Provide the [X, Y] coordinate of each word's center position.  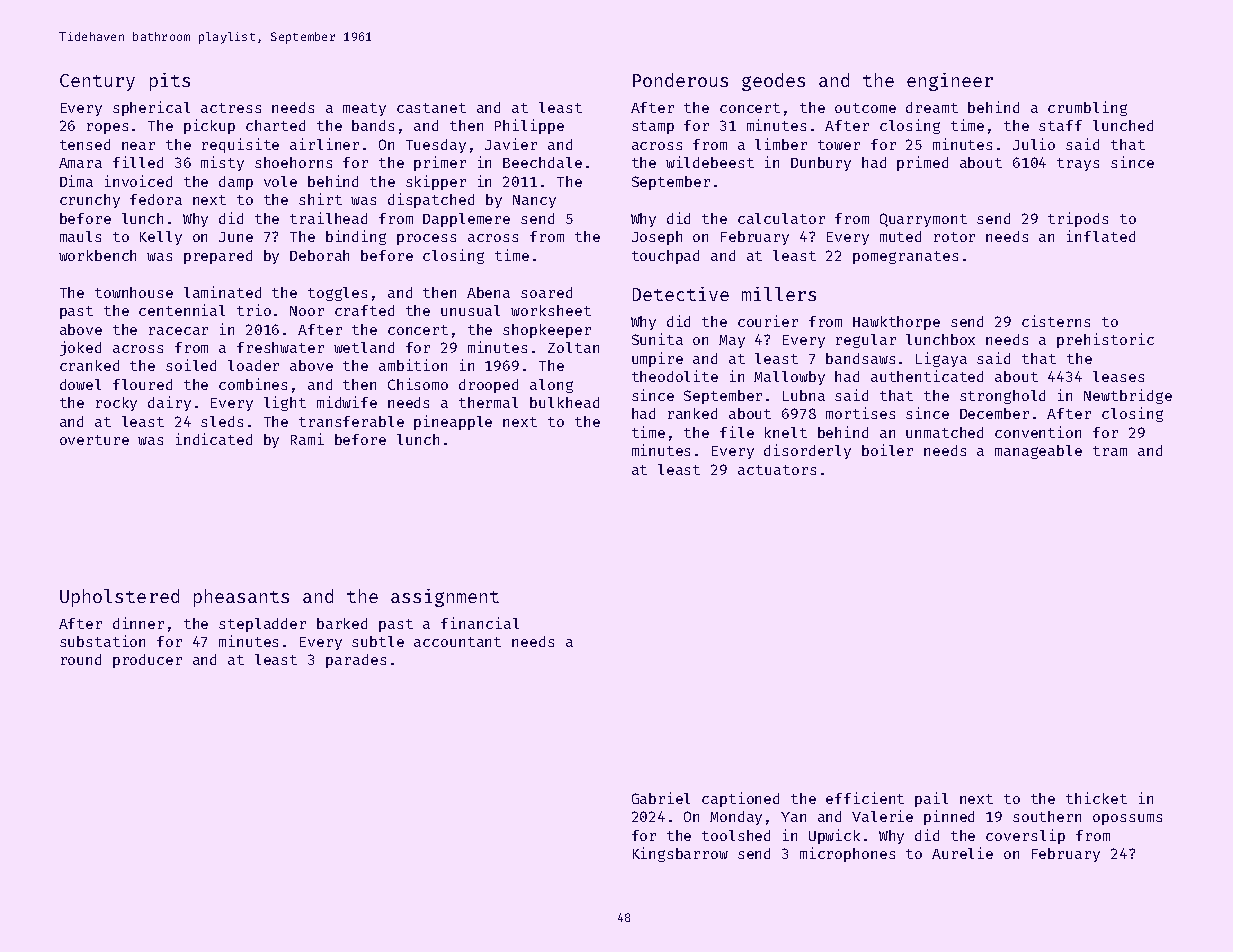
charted [275, 125]
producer [147, 661]
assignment [445, 598]
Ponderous [680, 80]
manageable [1038, 452]
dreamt [932, 107]
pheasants [241, 598]
